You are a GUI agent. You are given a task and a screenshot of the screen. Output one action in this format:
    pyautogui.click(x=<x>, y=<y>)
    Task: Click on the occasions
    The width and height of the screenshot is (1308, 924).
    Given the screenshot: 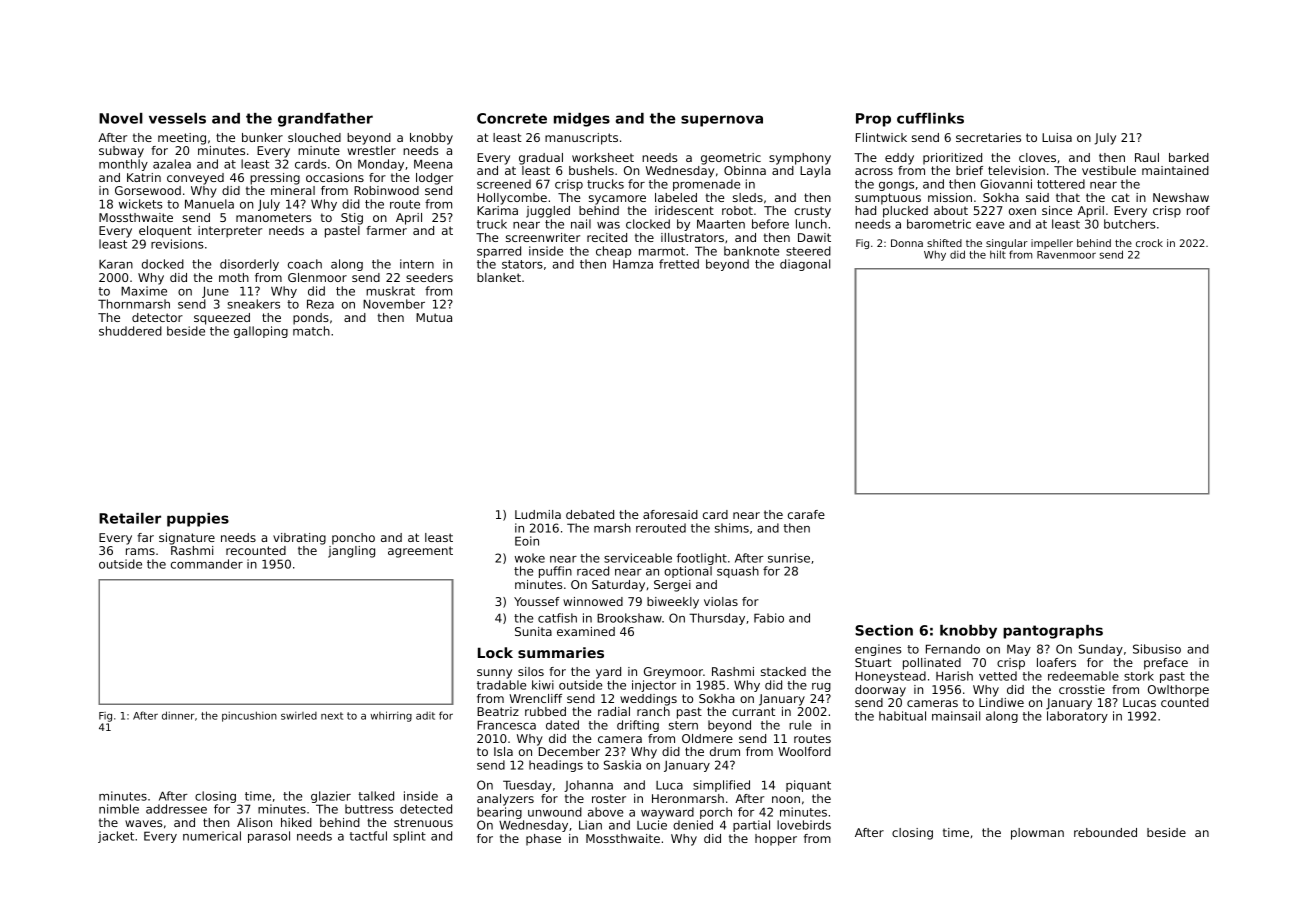 What is the action you would take?
    pyautogui.click(x=335, y=177)
